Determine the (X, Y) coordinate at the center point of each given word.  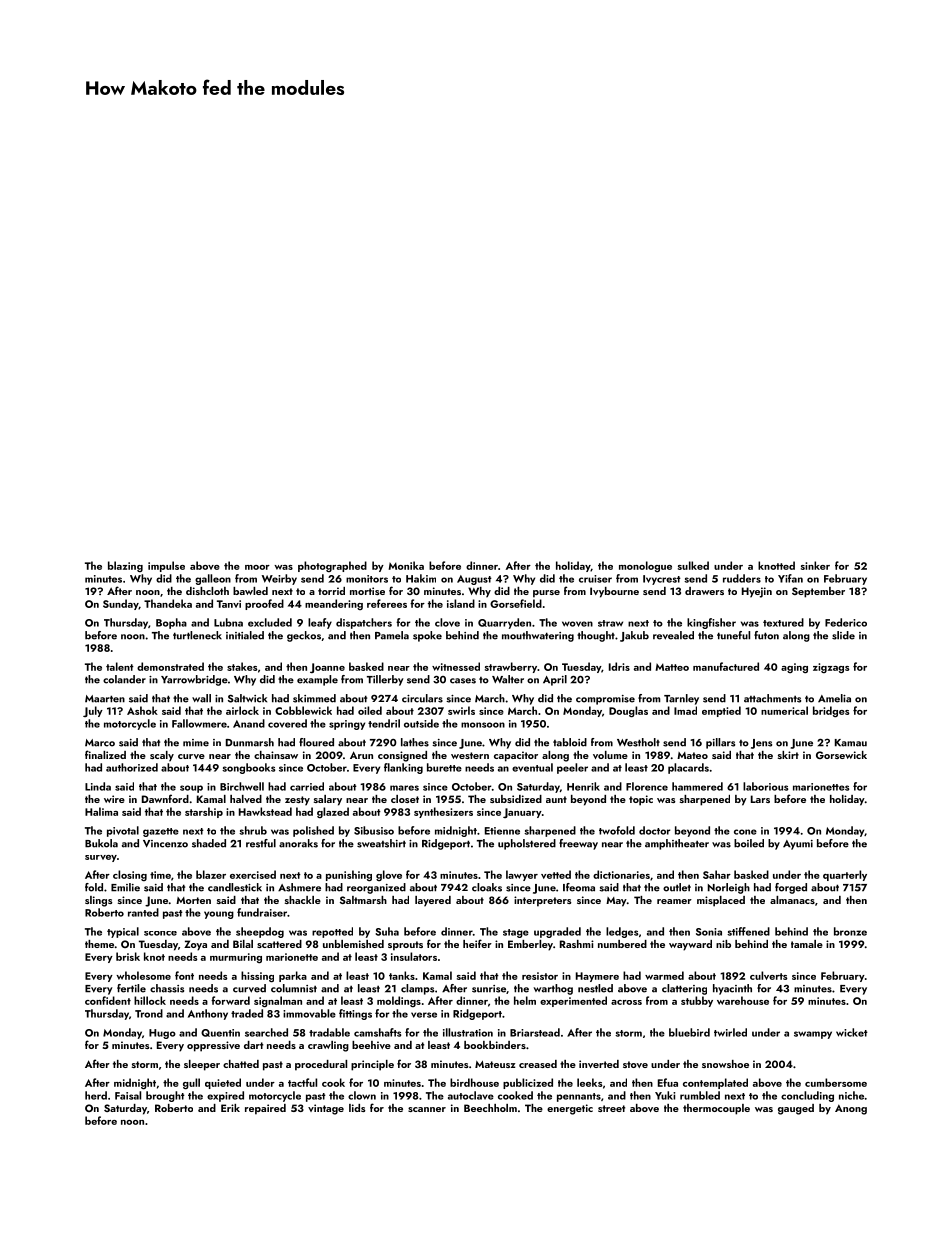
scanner (427, 1109)
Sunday (121, 604)
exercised (253, 874)
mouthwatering (538, 636)
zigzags (831, 668)
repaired (265, 1109)
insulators (414, 956)
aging (794, 668)
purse (546, 594)
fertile (131, 988)
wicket (852, 1032)
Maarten (105, 699)
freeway (578, 844)
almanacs (792, 900)
